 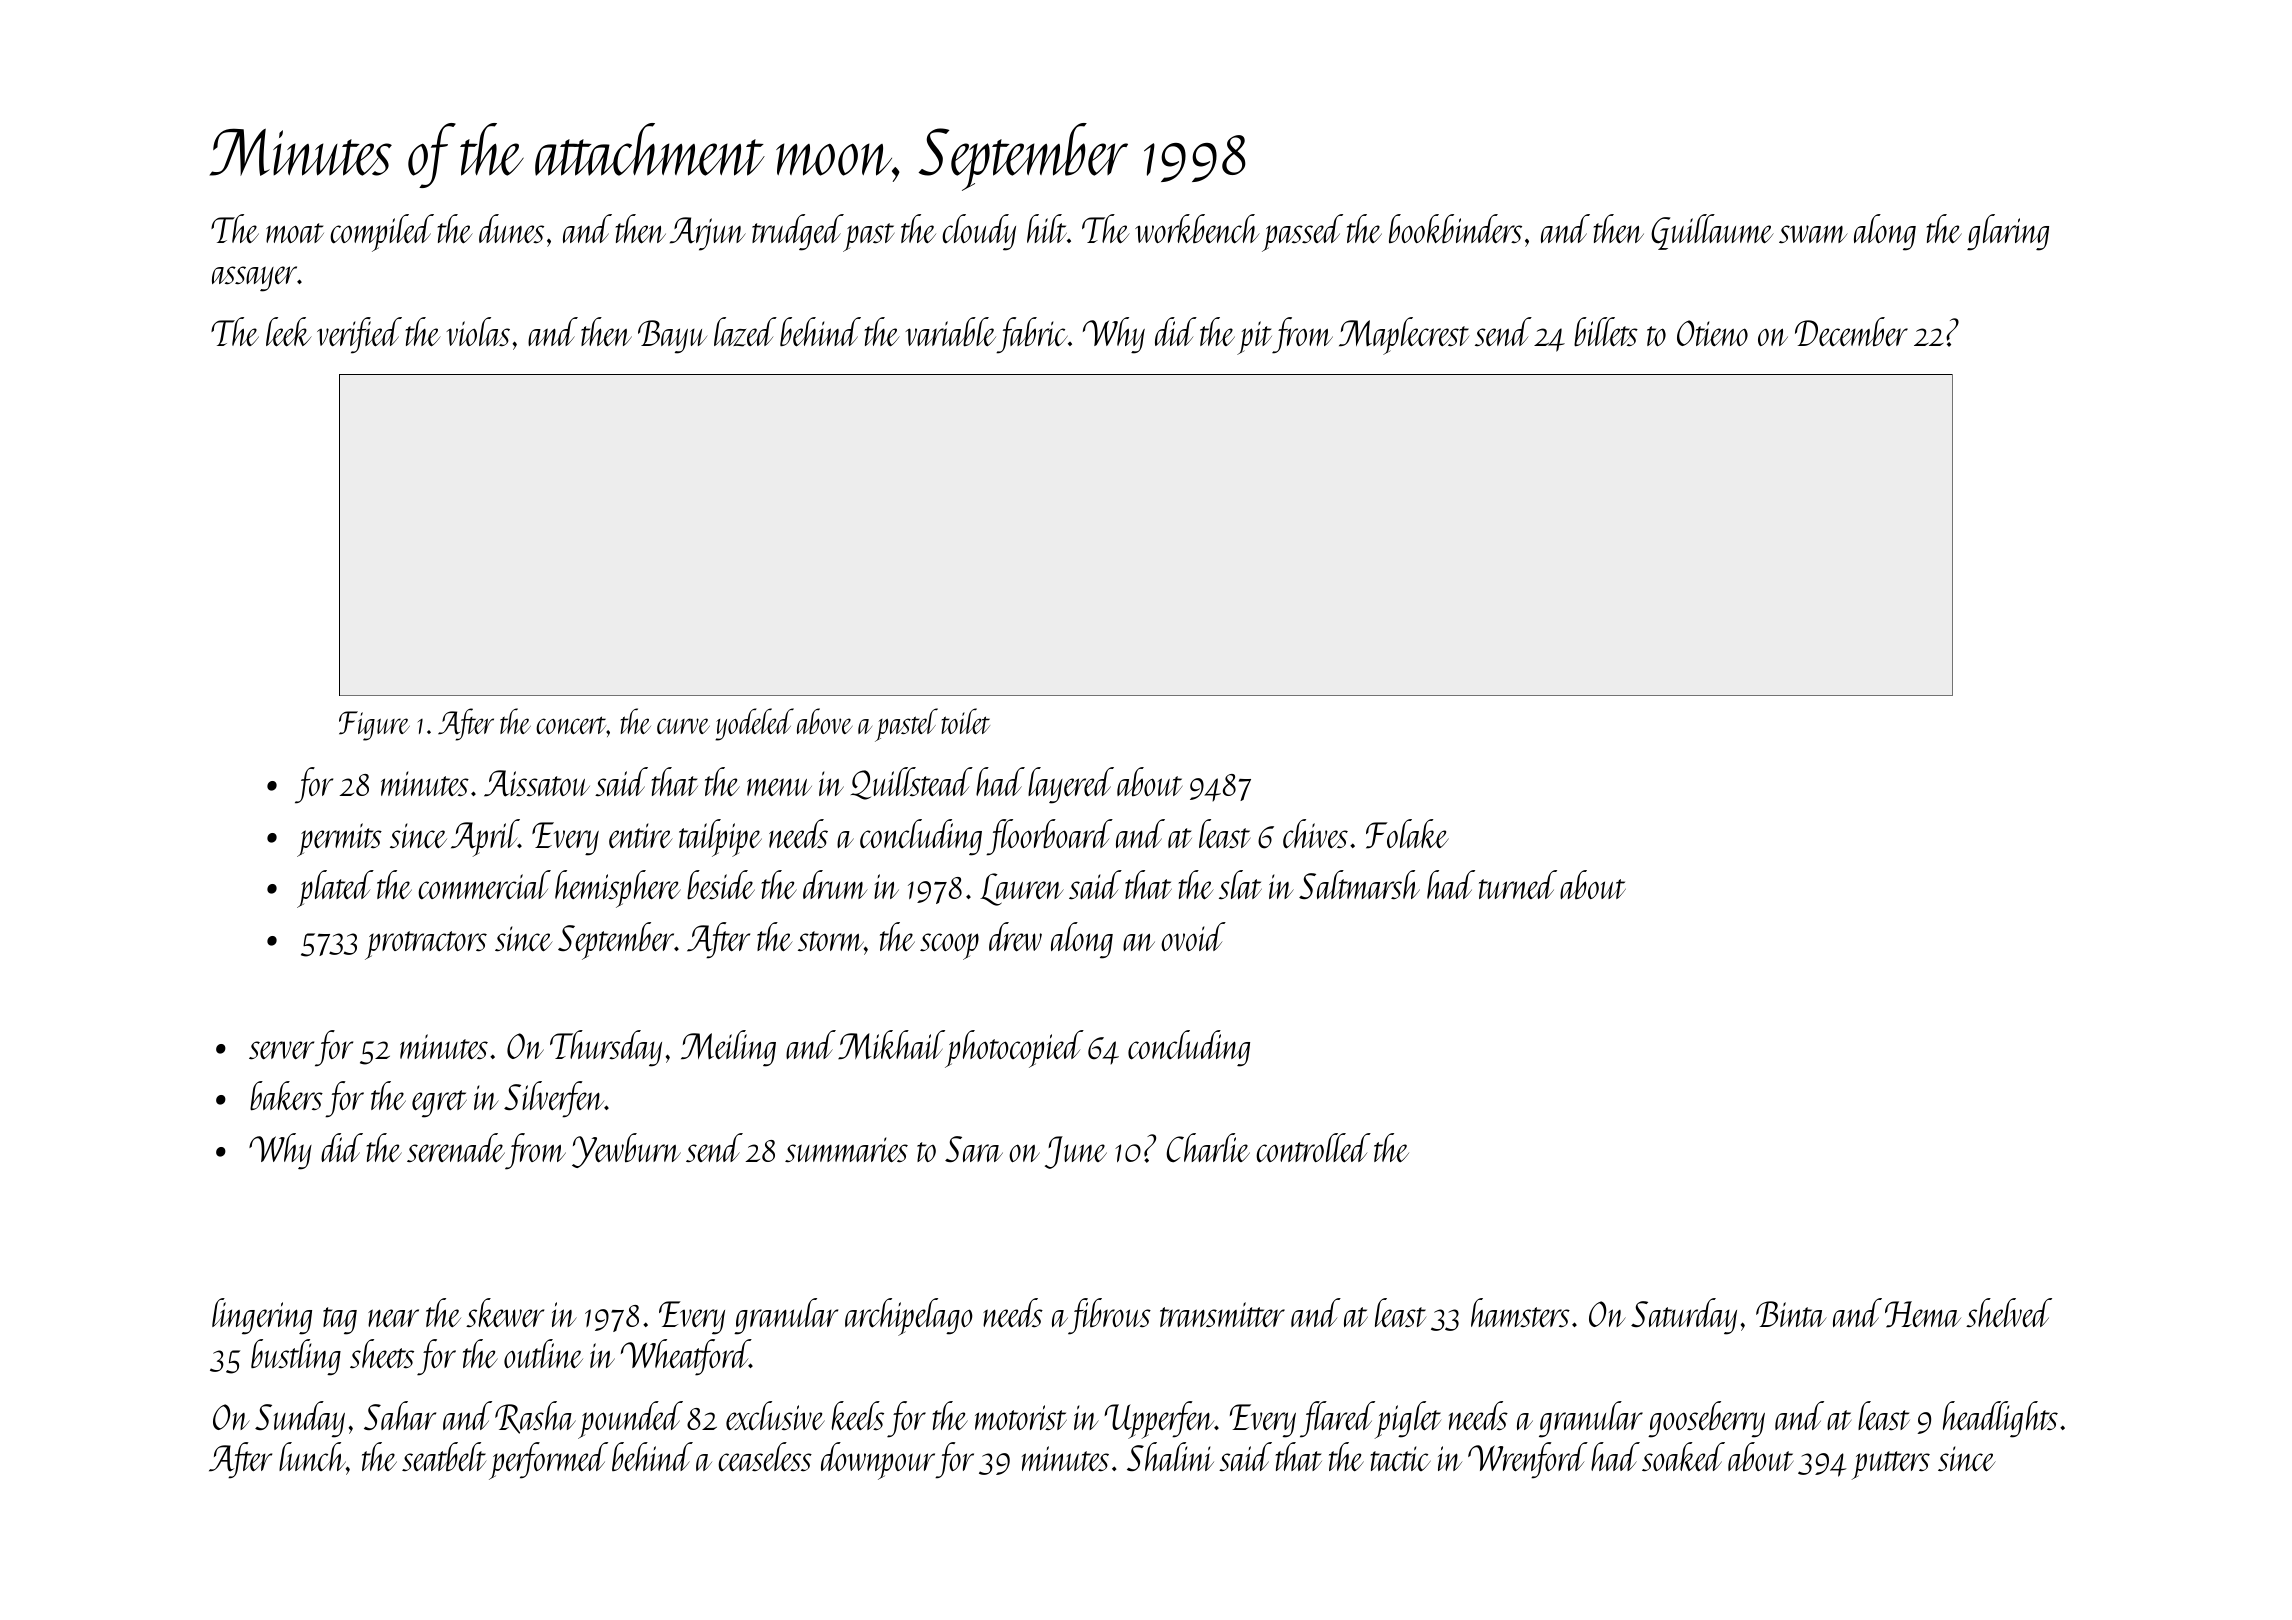 I want to click on performed, so click(x=548, y=1461).
